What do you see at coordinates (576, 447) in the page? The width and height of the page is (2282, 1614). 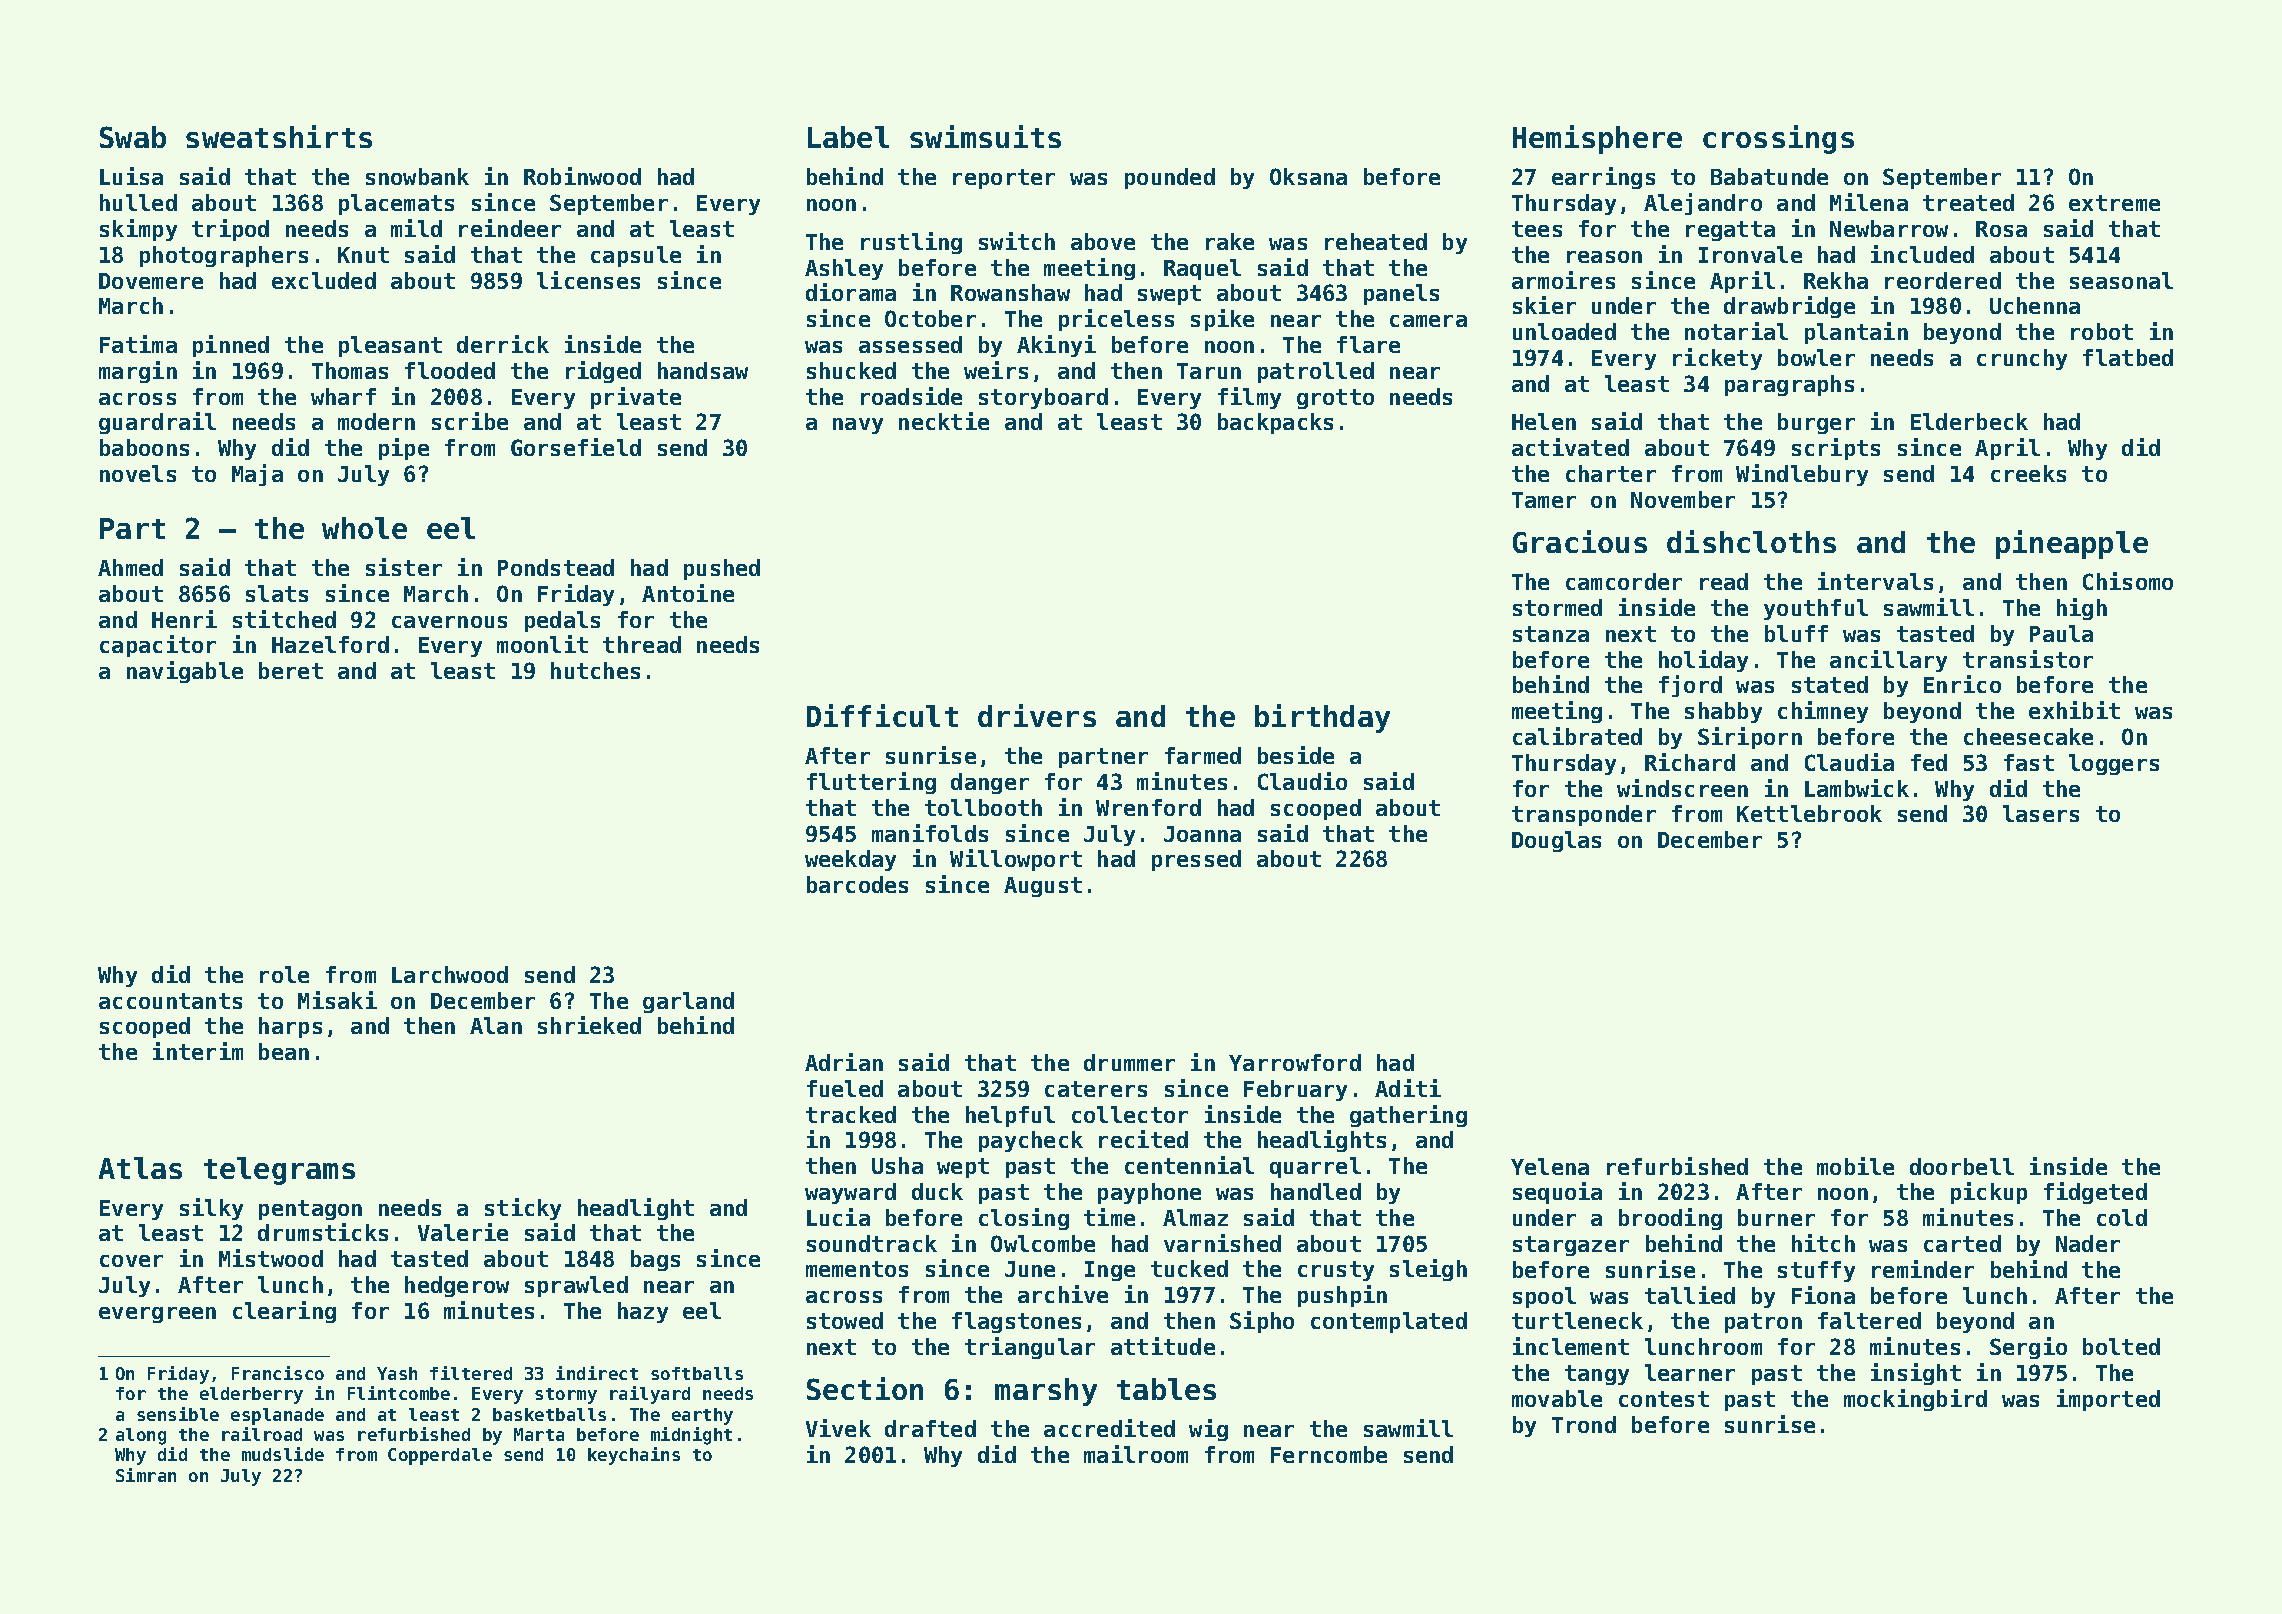 I see `Gorsefield` at bounding box center [576, 447].
